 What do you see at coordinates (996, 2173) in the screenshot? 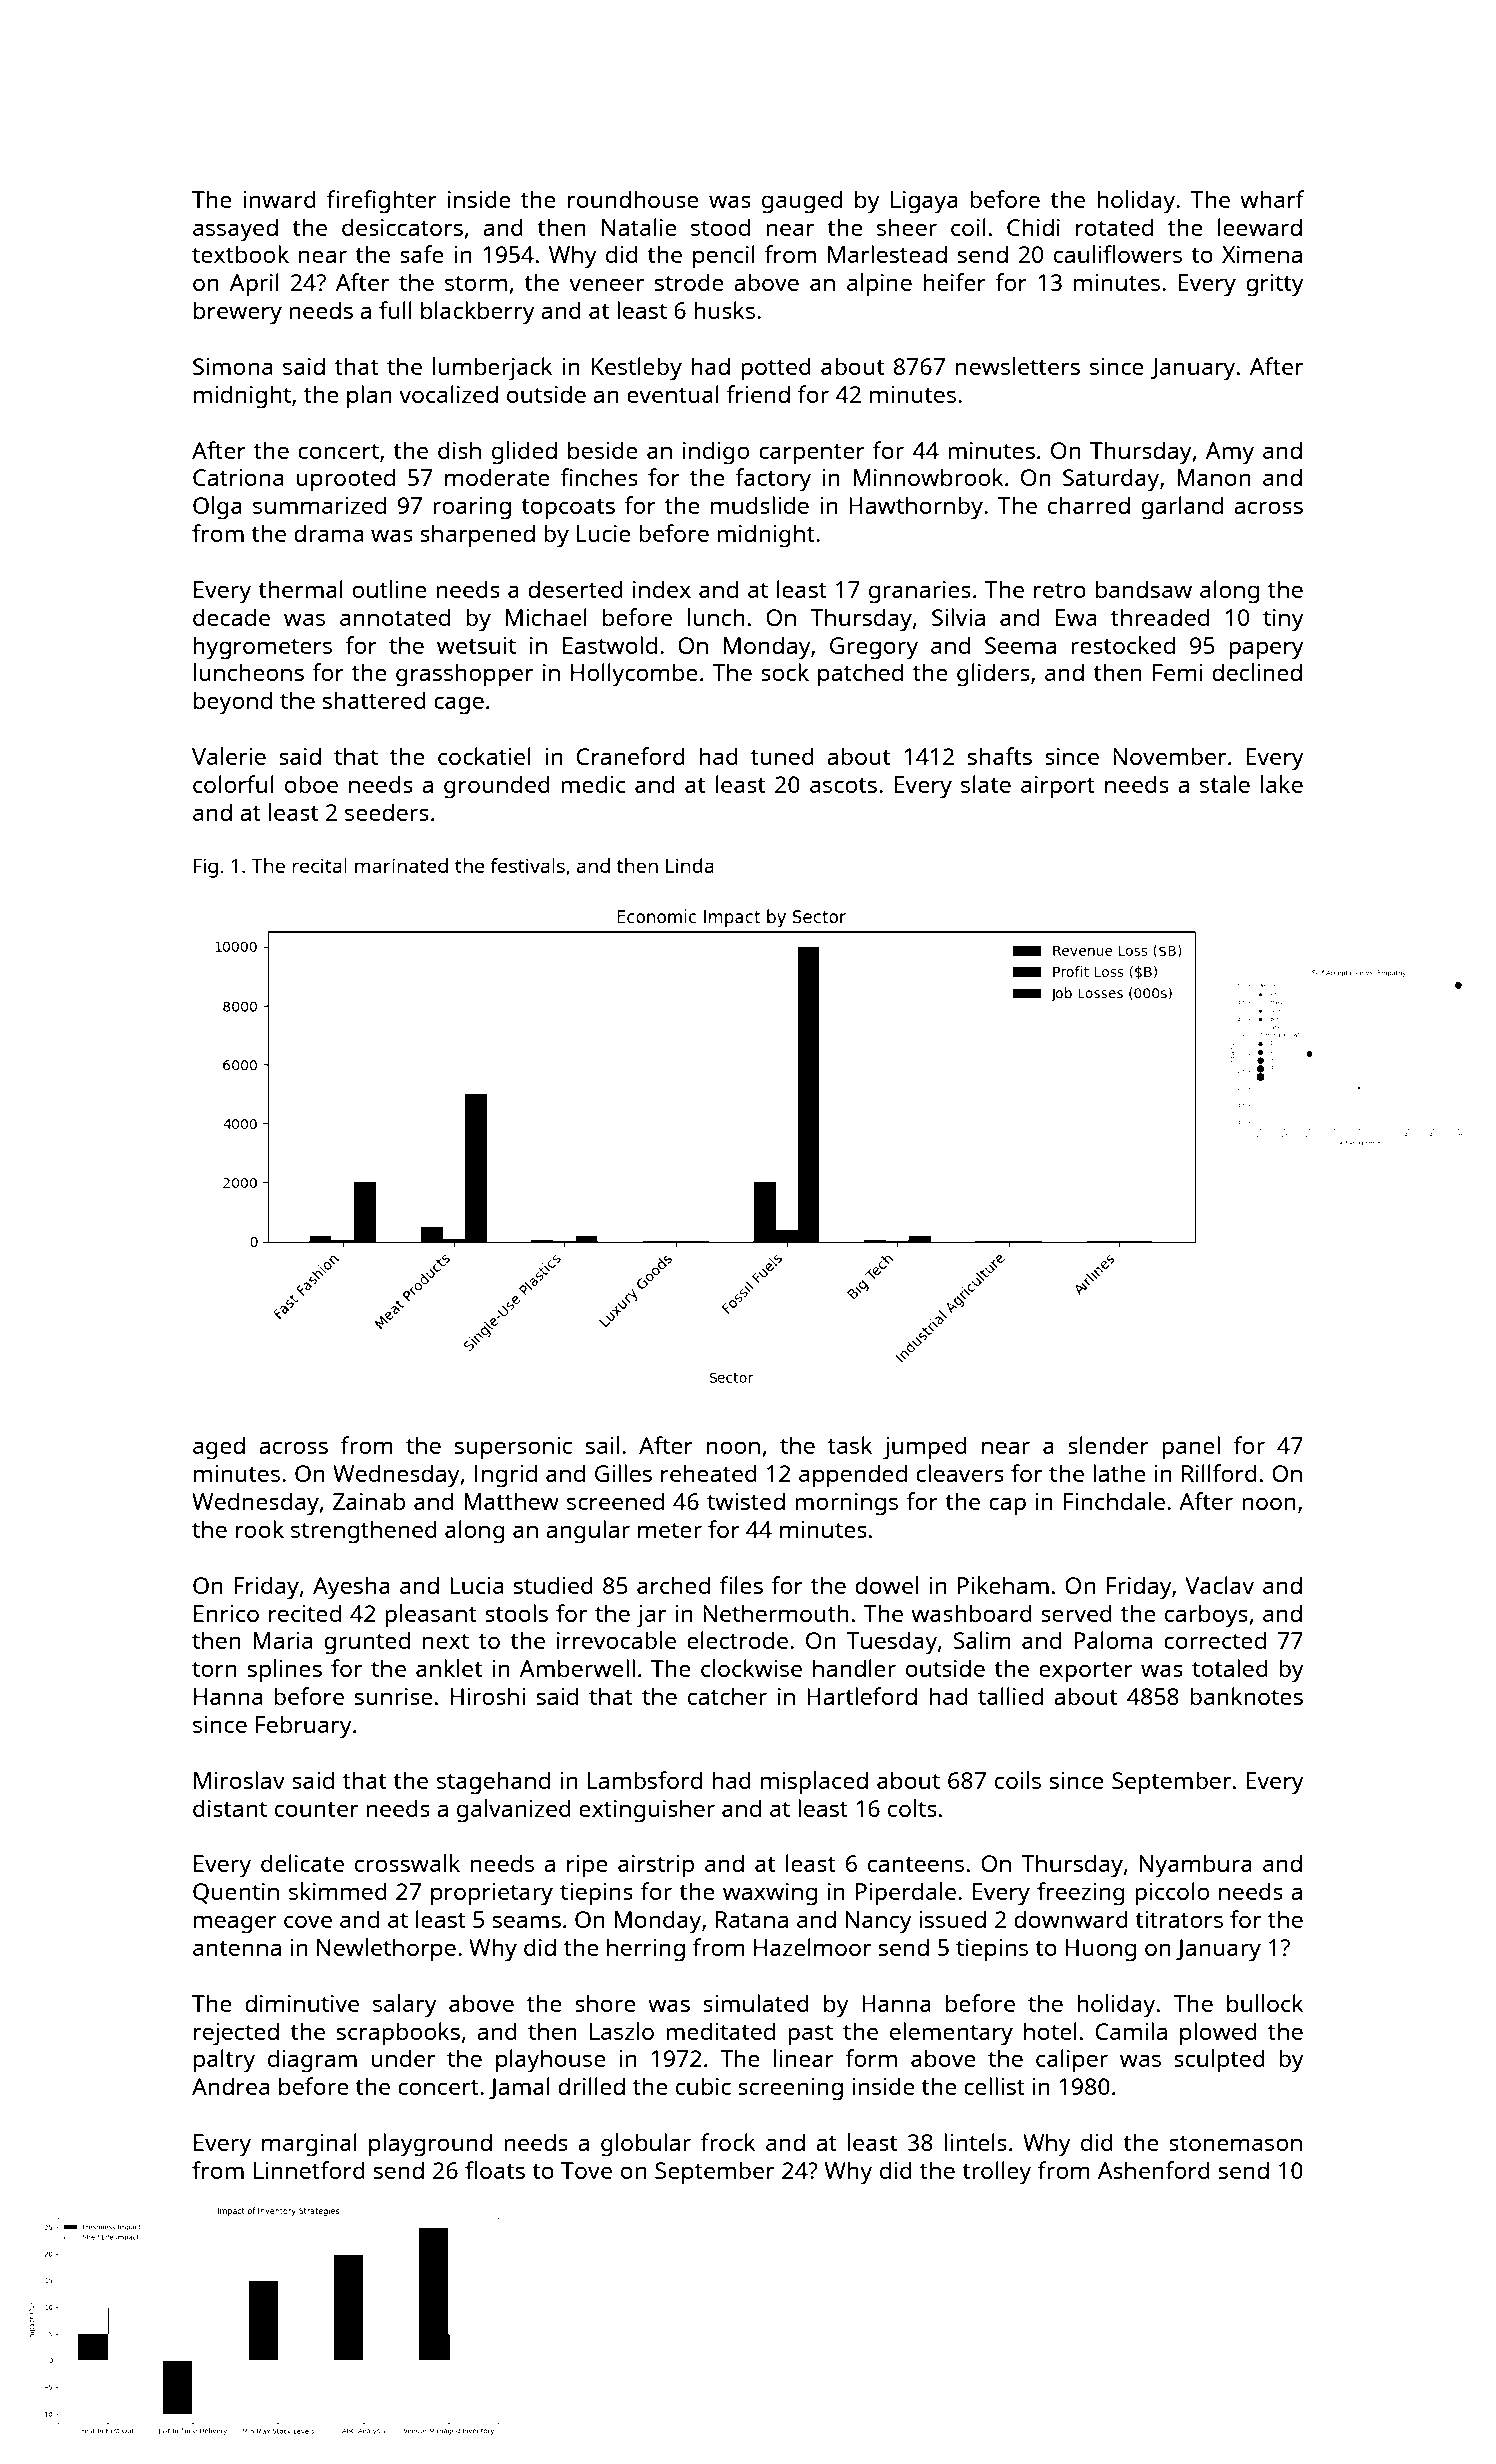
I see `trolley` at bounding box center [996, 2173].
